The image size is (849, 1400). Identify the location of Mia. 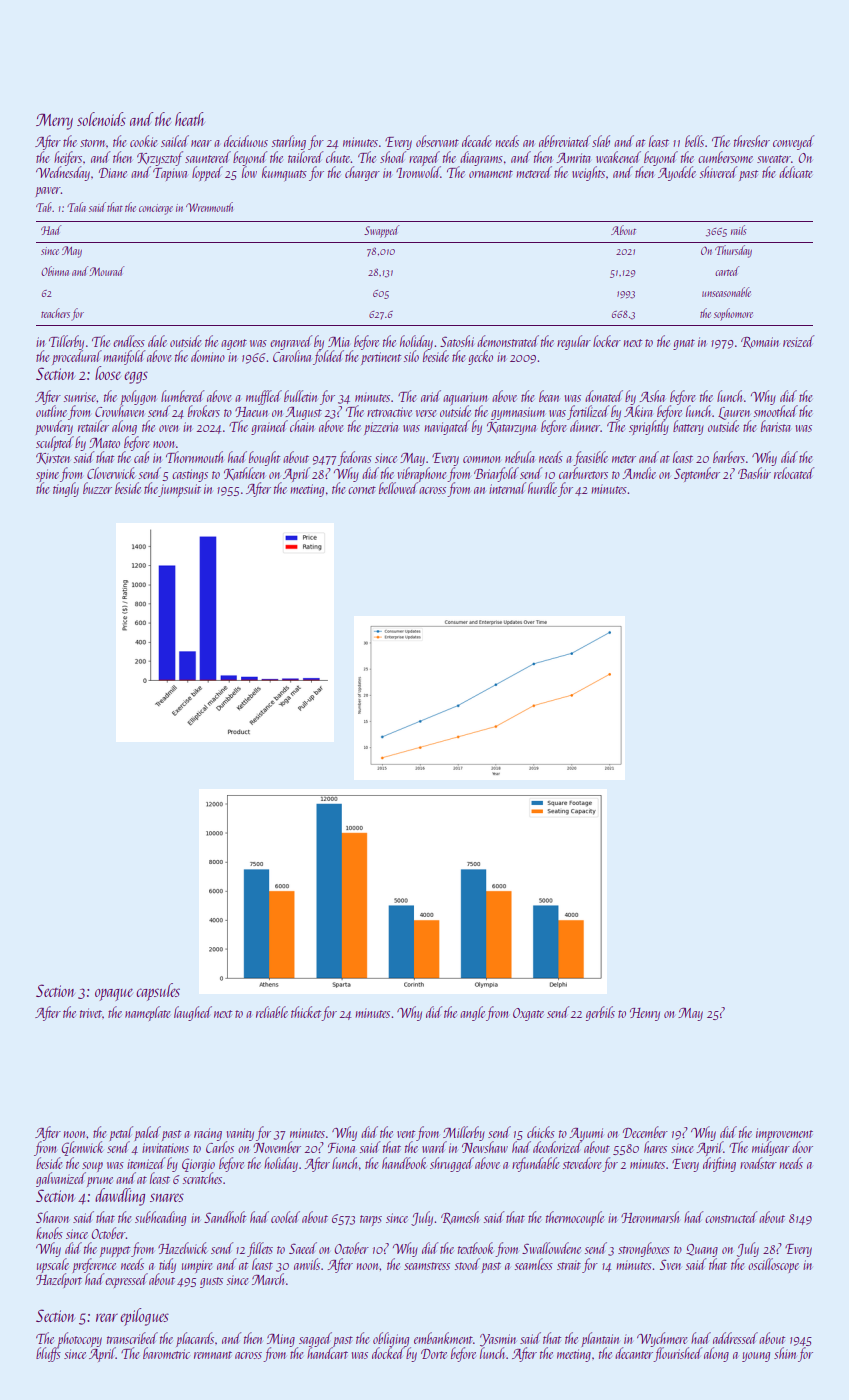
(339, 342).
